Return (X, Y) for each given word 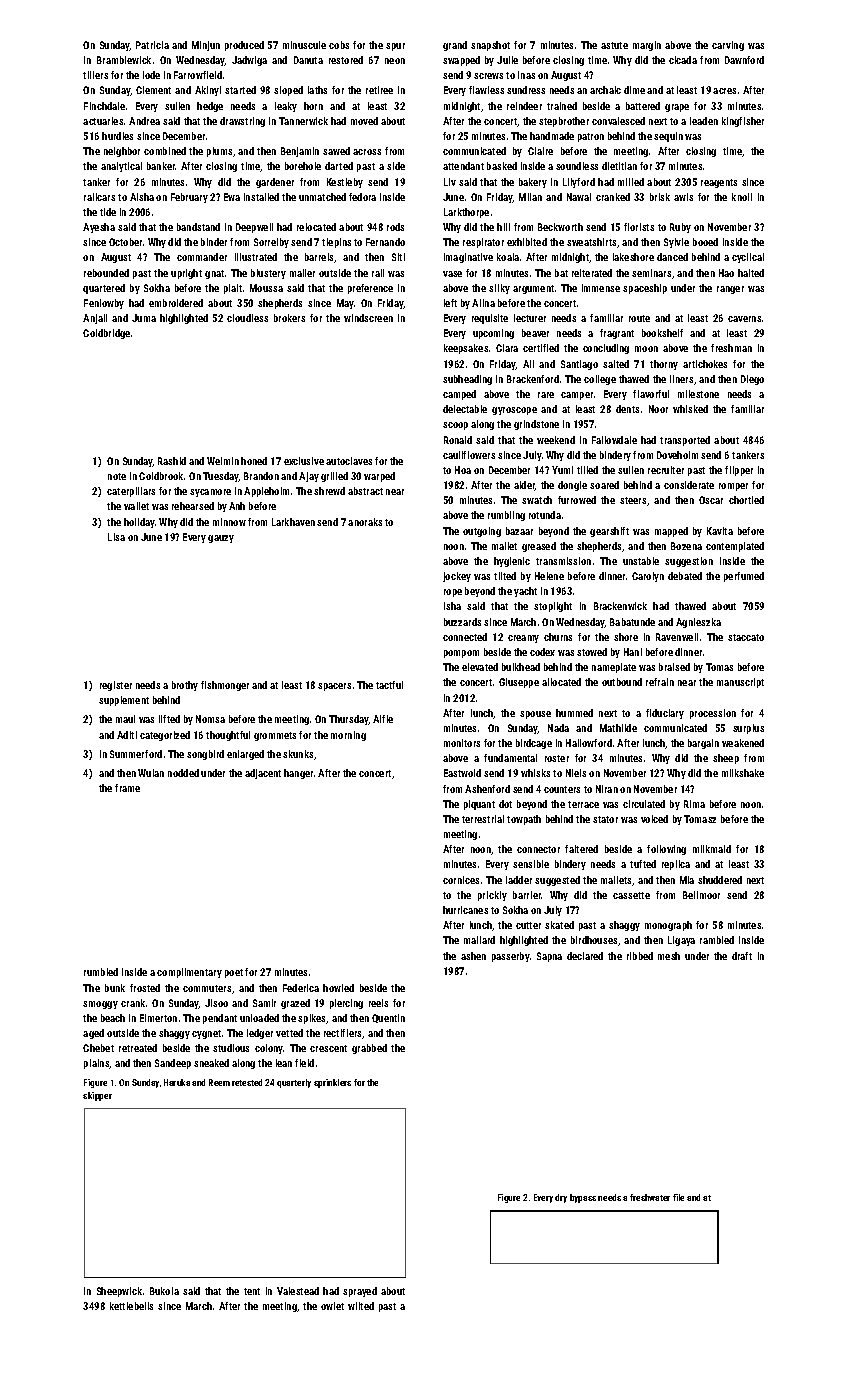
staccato (746, 637)
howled (338, 988)
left (450, 303)
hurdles (117, 136)
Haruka (177, 1082)
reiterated (592, 273)
